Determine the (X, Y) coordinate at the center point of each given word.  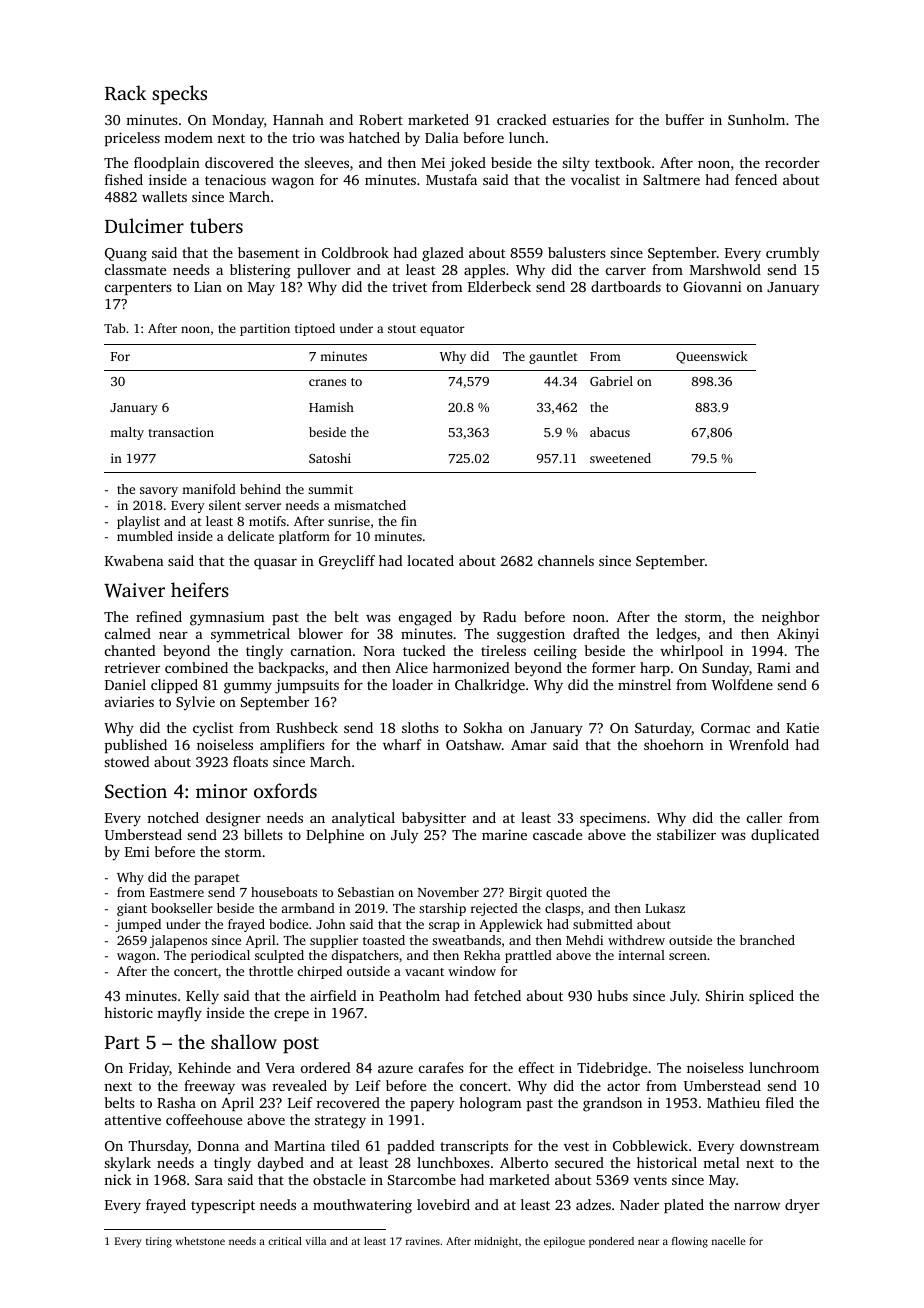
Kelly (202, 997)
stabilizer (686, 834)
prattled (528, 956)
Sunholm (756, 119)
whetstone (200, 1241)
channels (566, 560)
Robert (381, 119)
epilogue (564, 1242)
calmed (128, 633)
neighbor (791, 618)
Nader (639, 1204)
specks (179, 95)
